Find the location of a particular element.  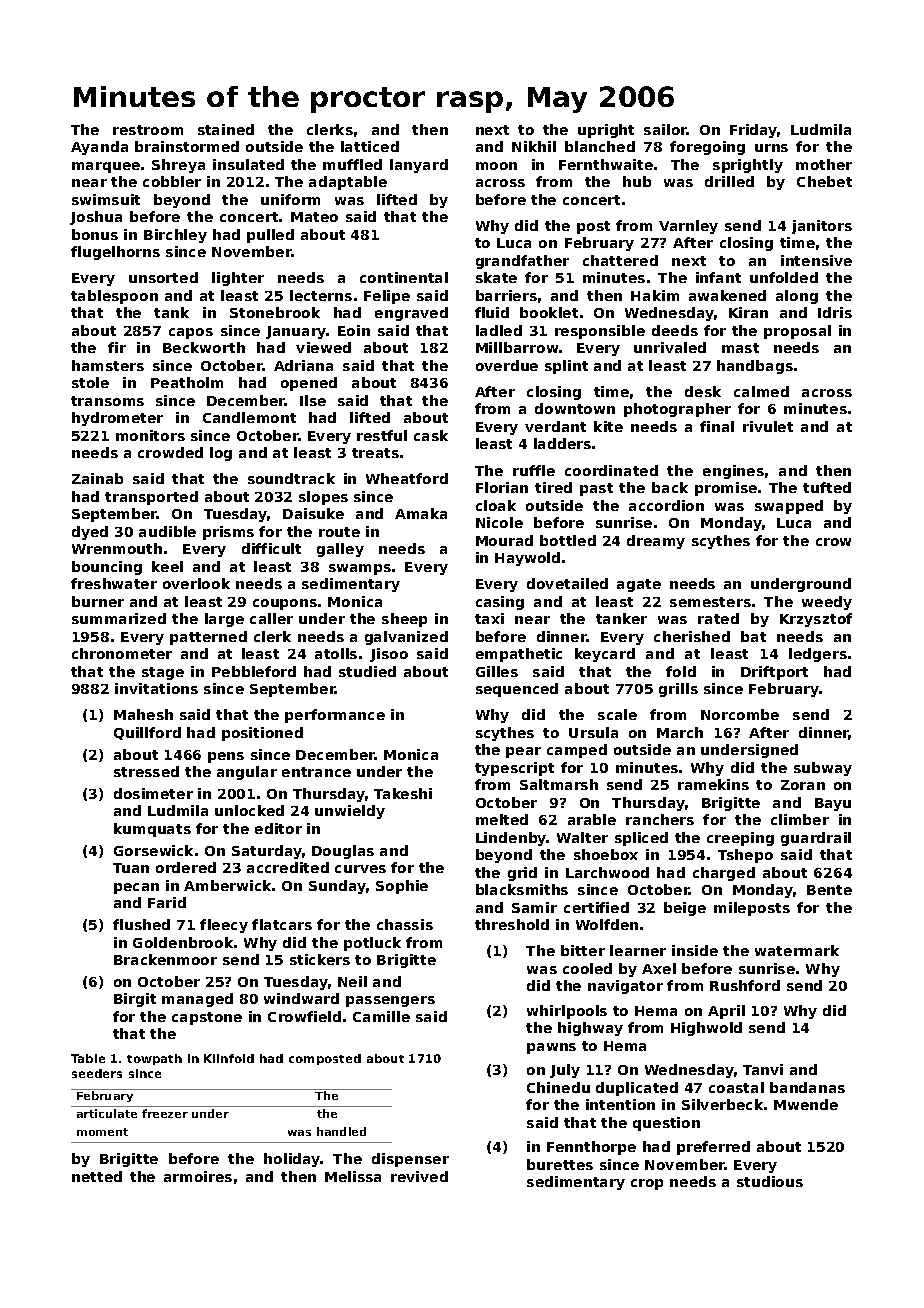

Melissa is located at coordinates (353, 1176).
